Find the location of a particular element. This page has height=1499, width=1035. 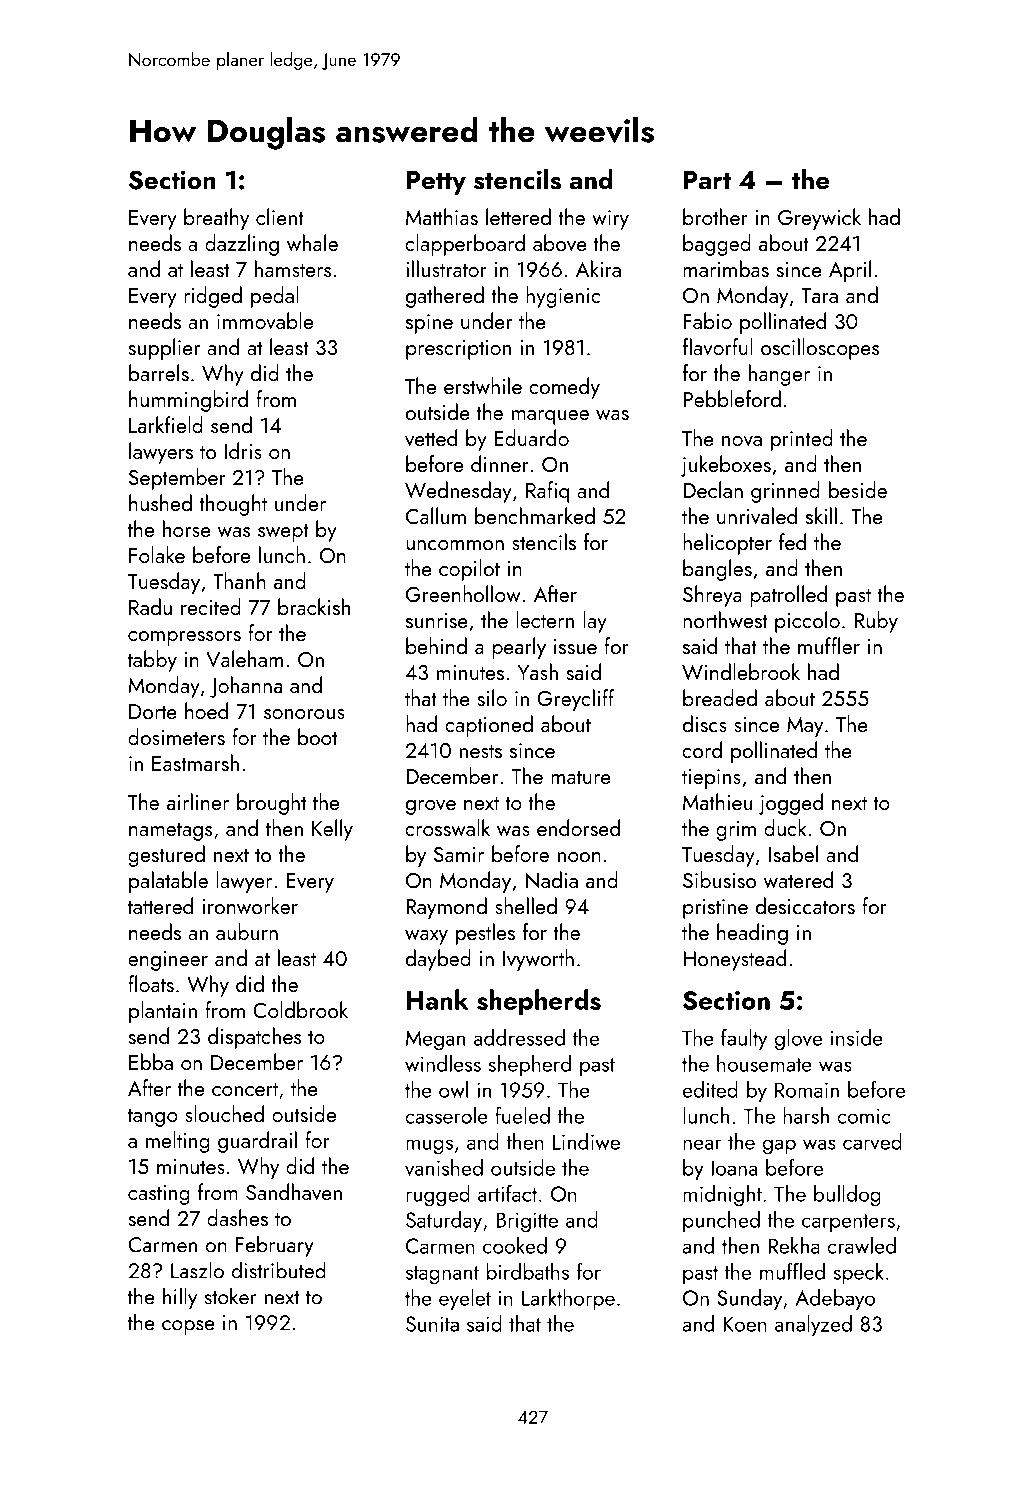

inside is located at coordinates (857, 1037).
